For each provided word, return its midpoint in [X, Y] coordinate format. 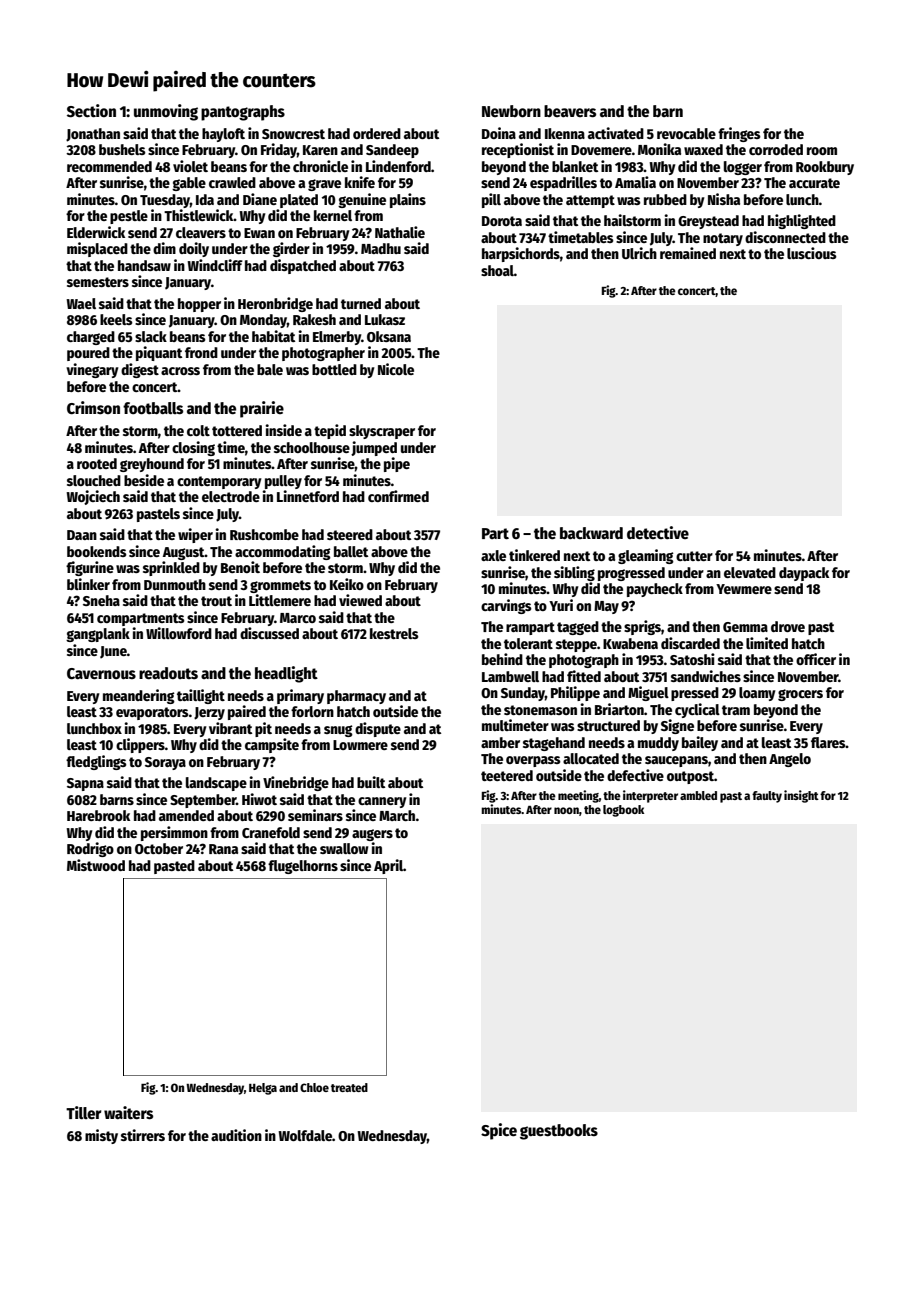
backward [591, 533]
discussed [269, 633]
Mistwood [96, 865]
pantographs [243, 113]
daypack [804, 574]
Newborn [511, 111]
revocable [686, 133]
